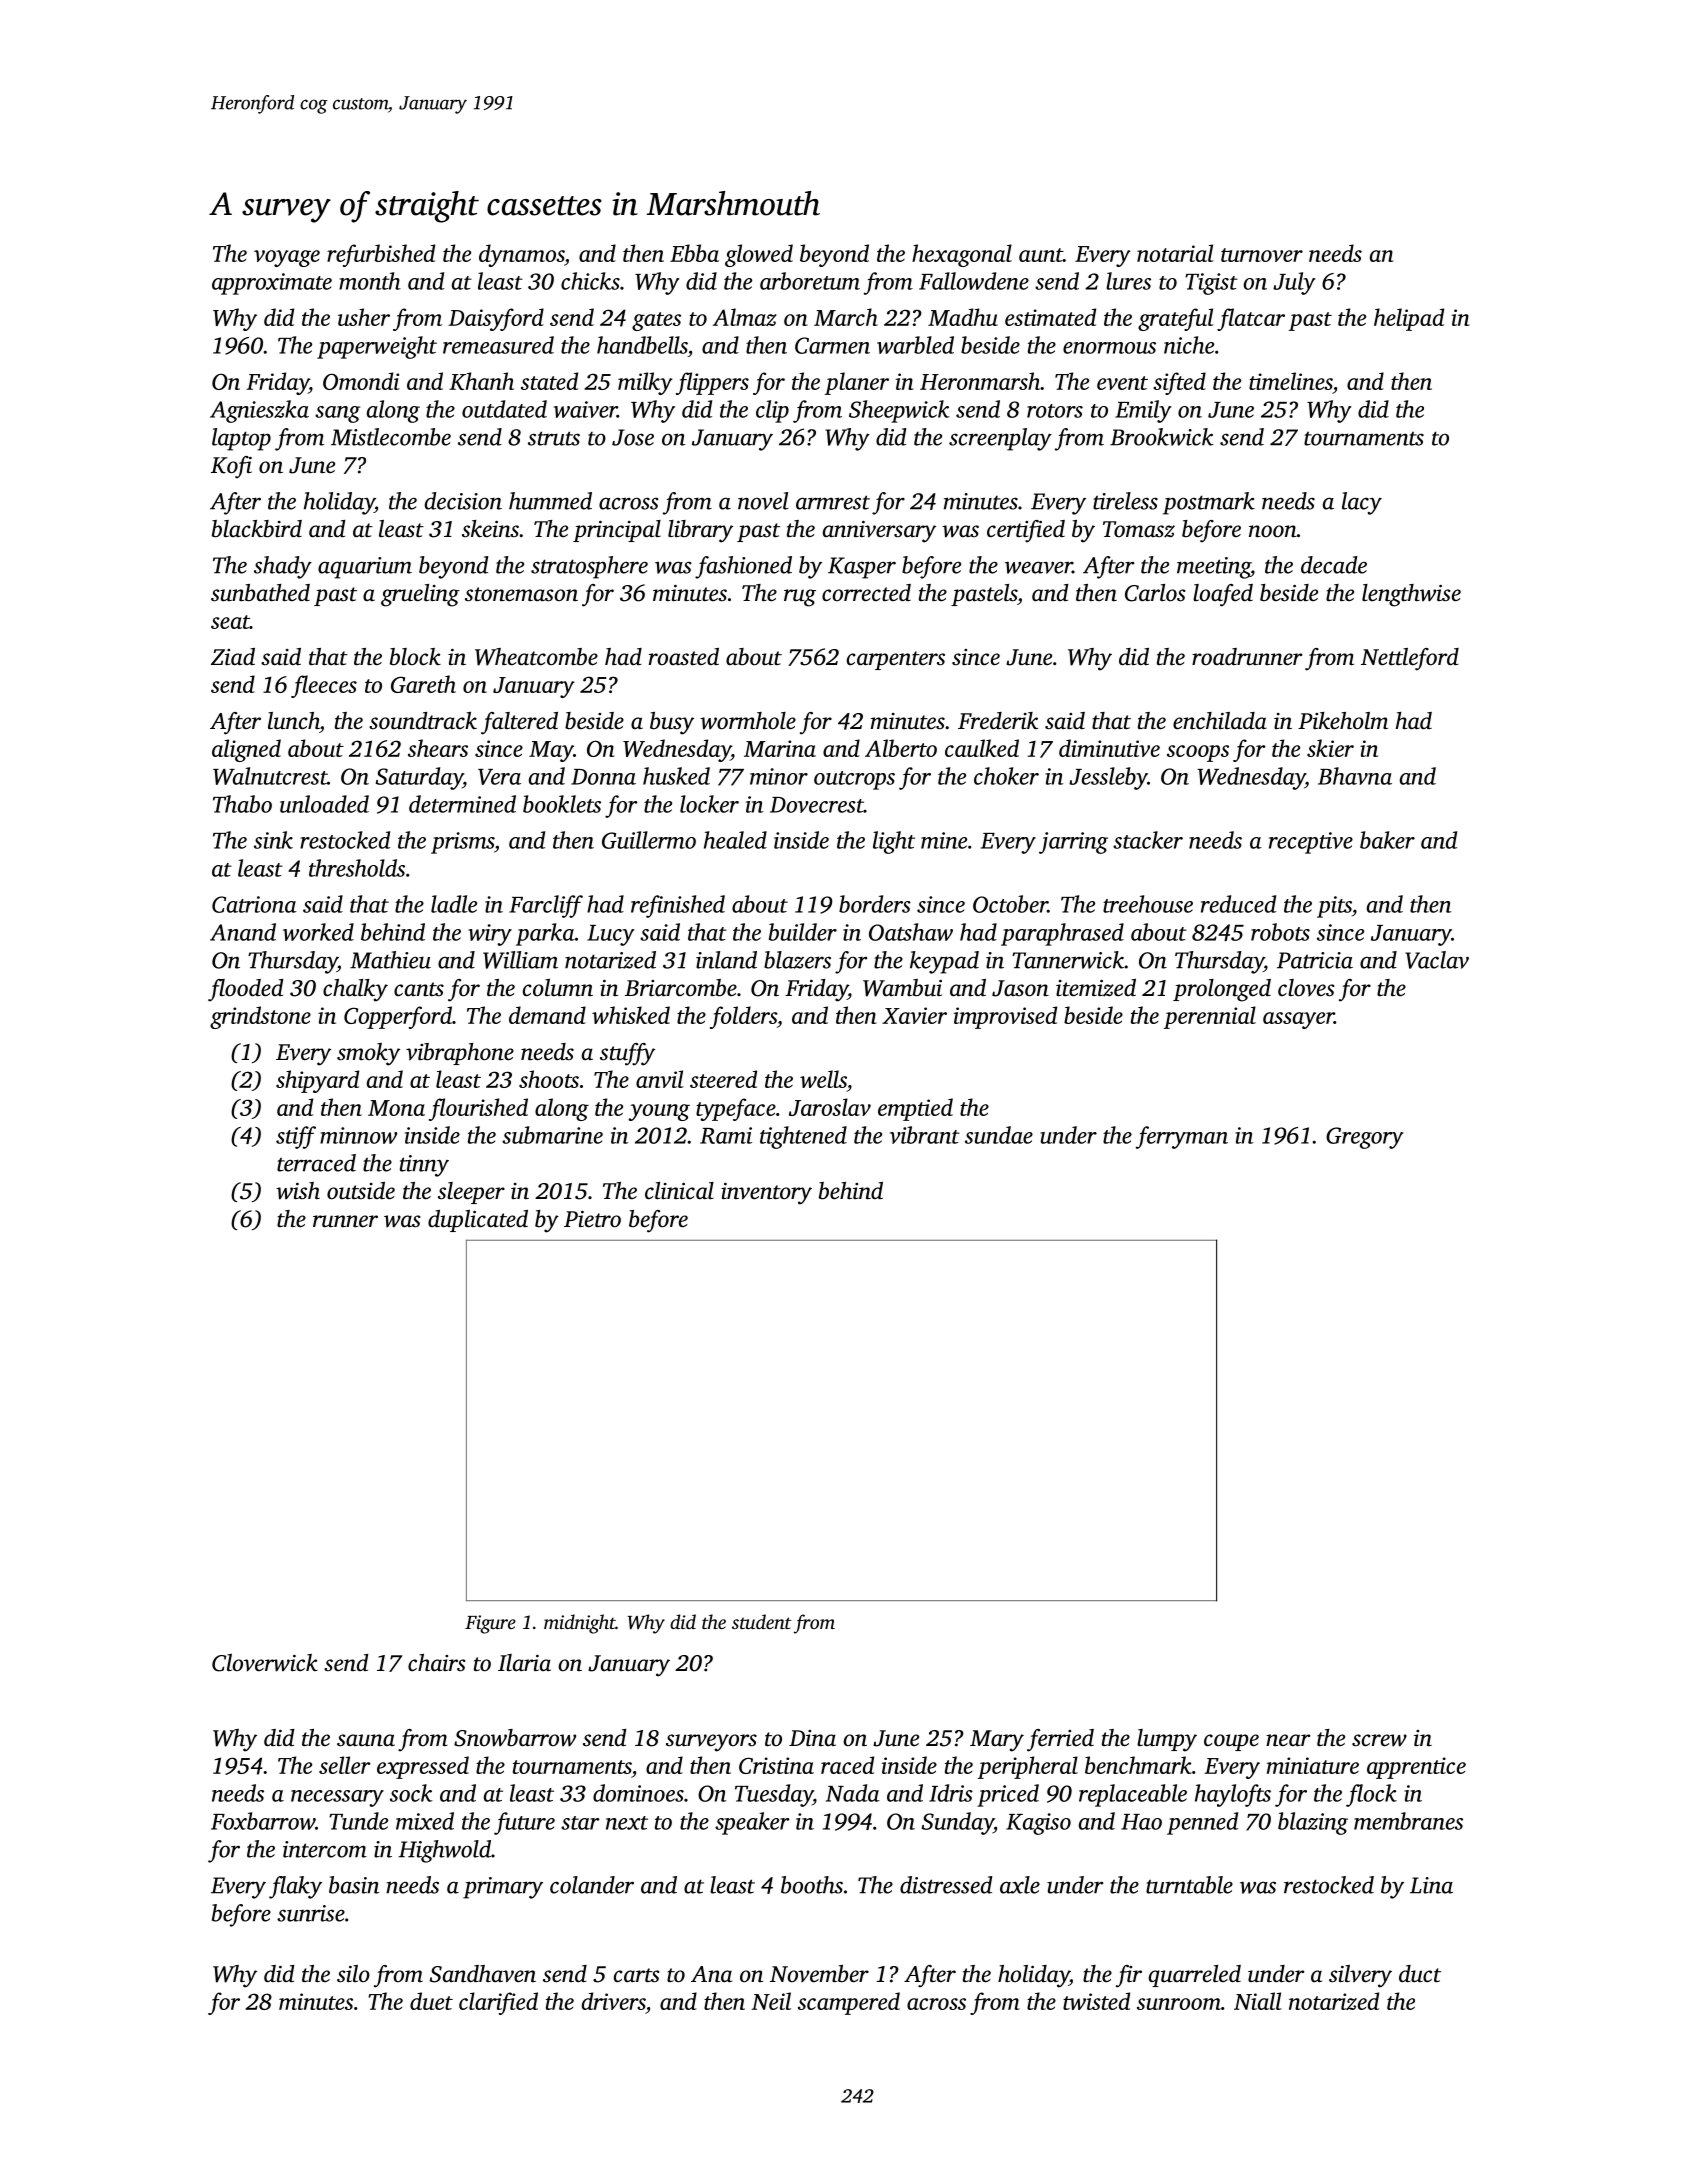 This page has height=2178, width=1683. I want to click on Foxbarrow, so click(263, 1821).
